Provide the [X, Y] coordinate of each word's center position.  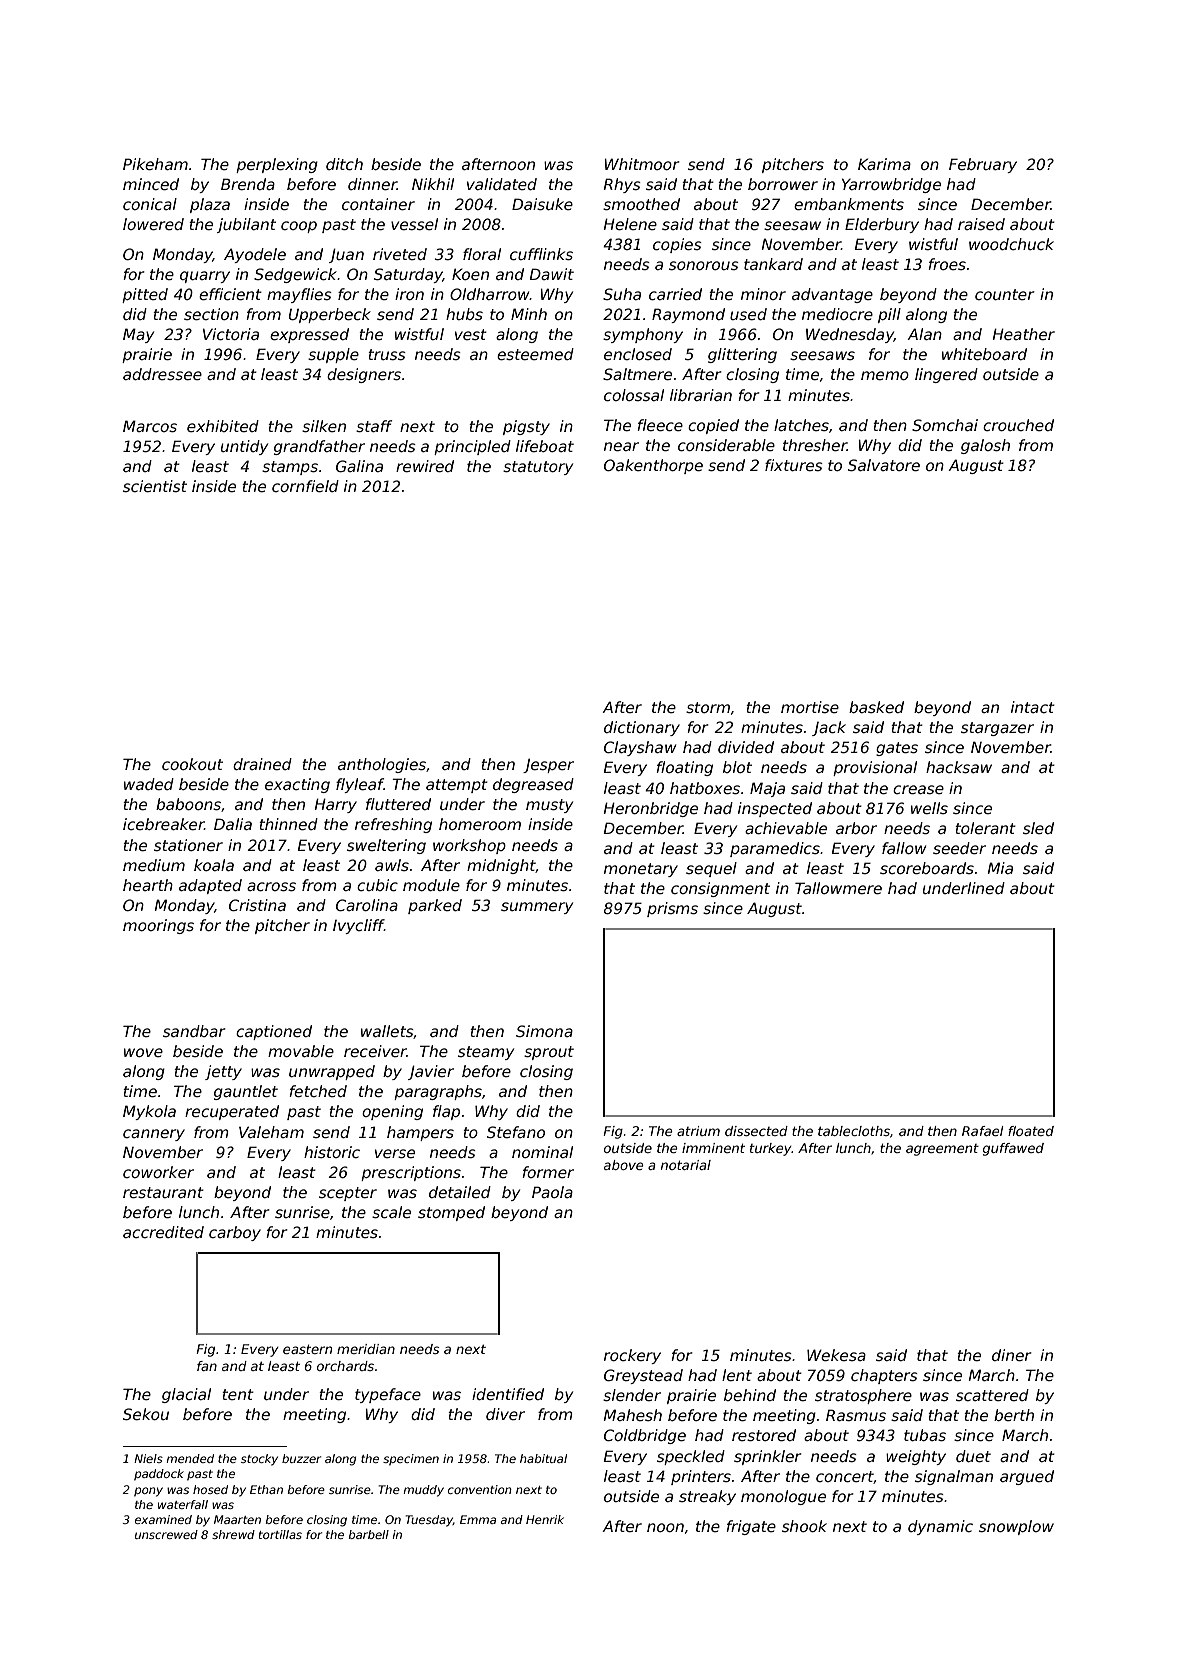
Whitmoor [642, 164]
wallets [387, 1032]
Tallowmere [838, 888]
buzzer [301, 1458]
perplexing [277, 165]
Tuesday [429, 1521]
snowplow [1016, 1527]
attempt [457, 786]
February [983, 165]
